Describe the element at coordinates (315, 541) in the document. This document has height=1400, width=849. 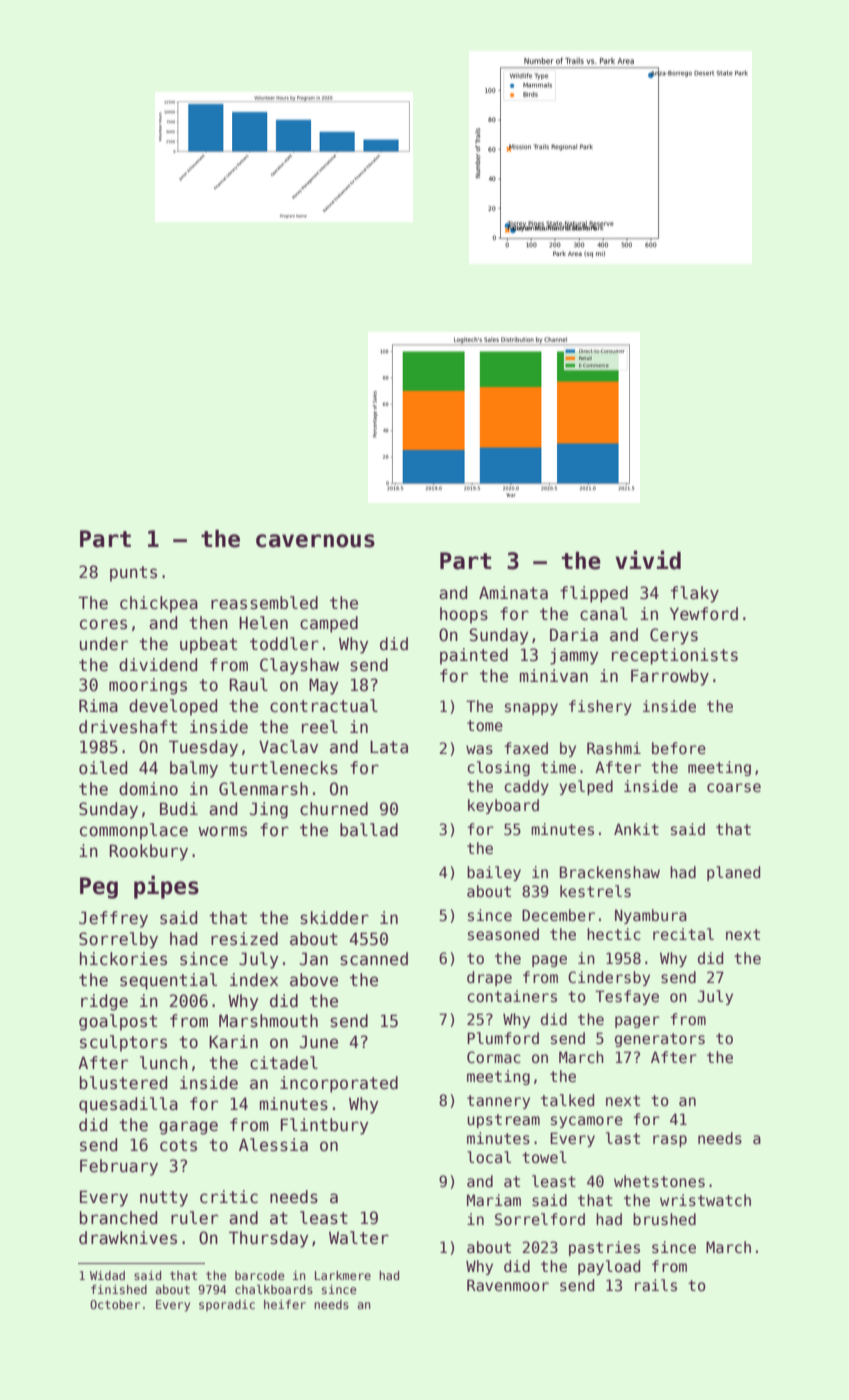
I see `cavernous` at that location.
